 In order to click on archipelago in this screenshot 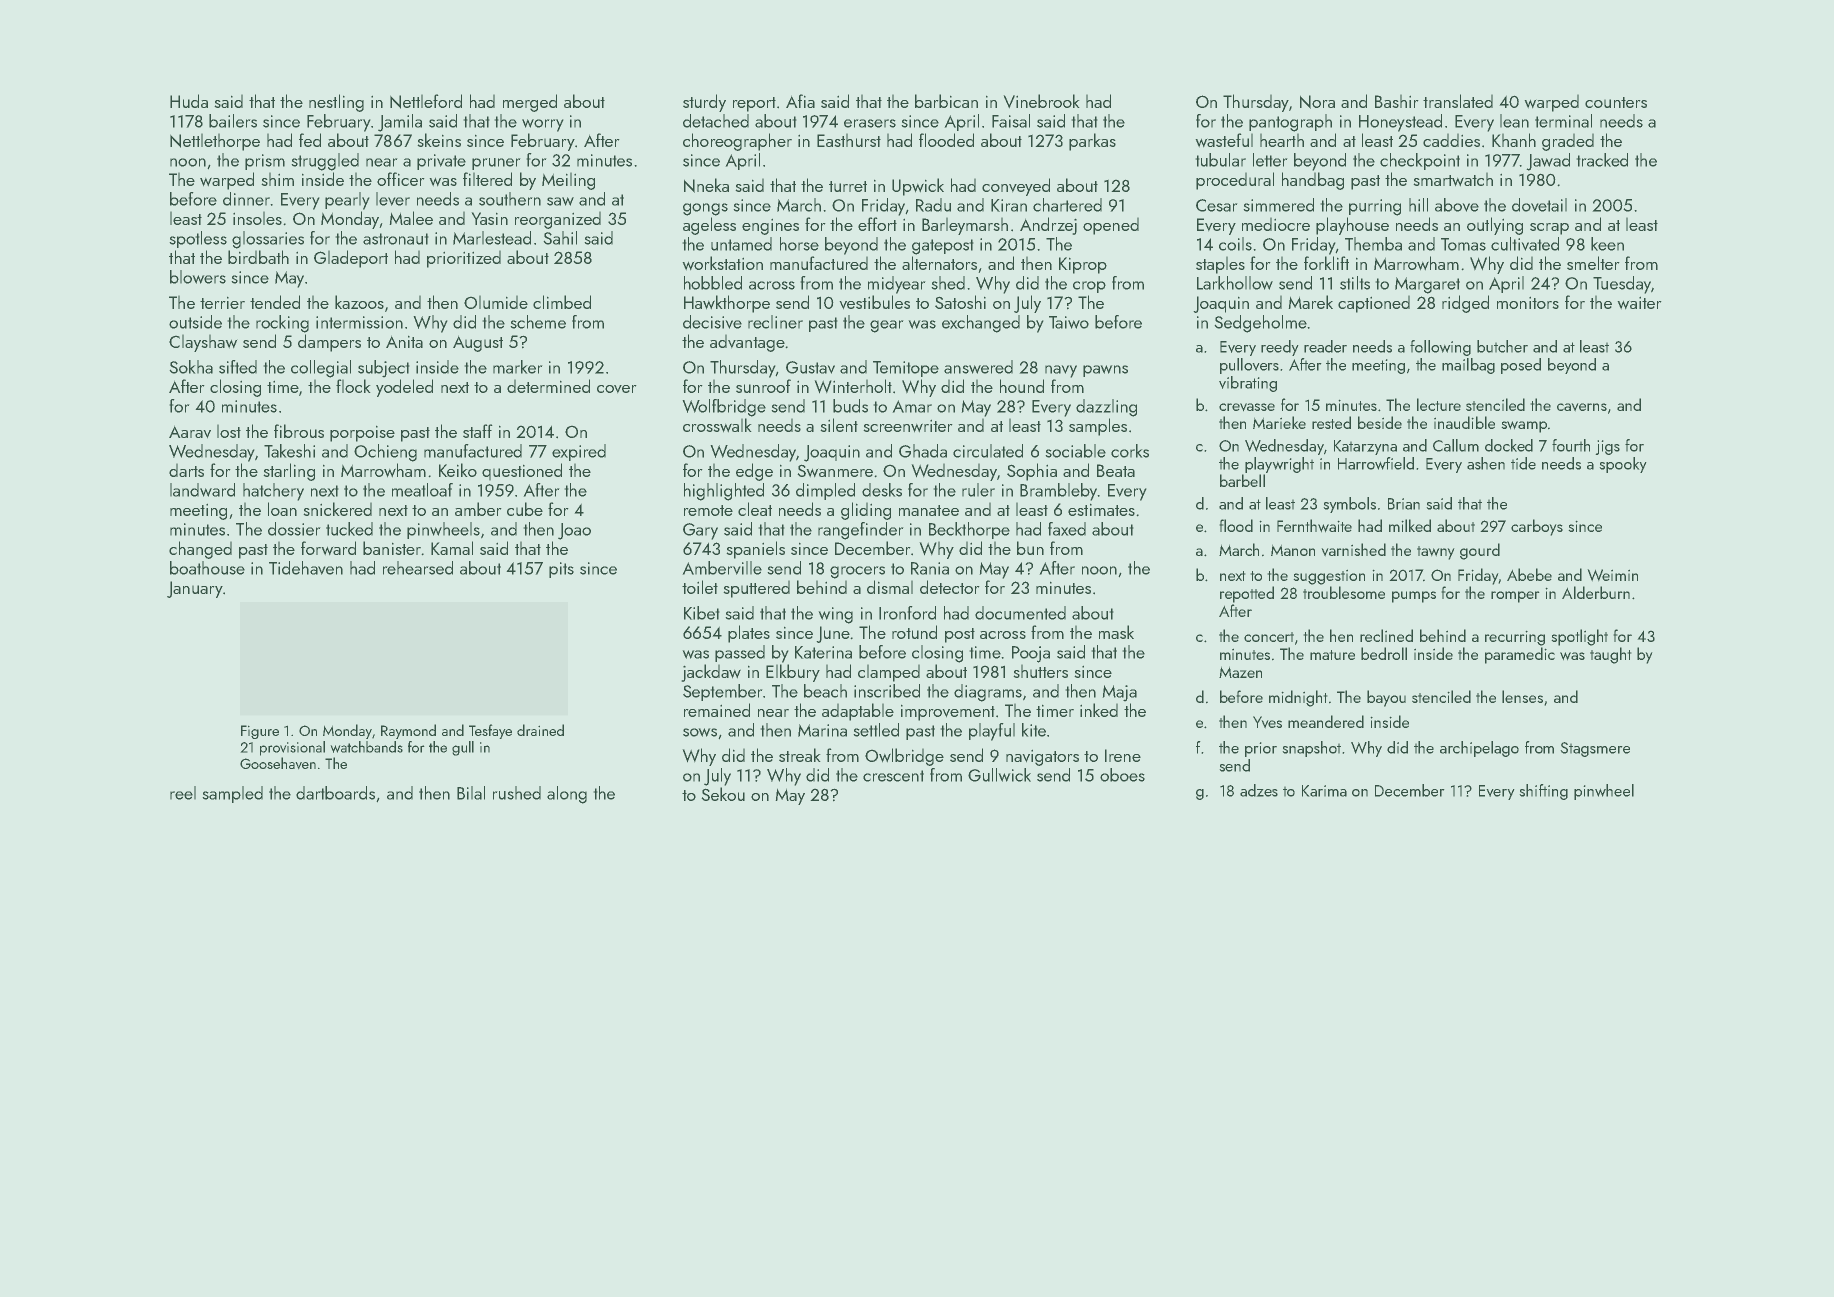, I will do `click(1479, 749)`.
